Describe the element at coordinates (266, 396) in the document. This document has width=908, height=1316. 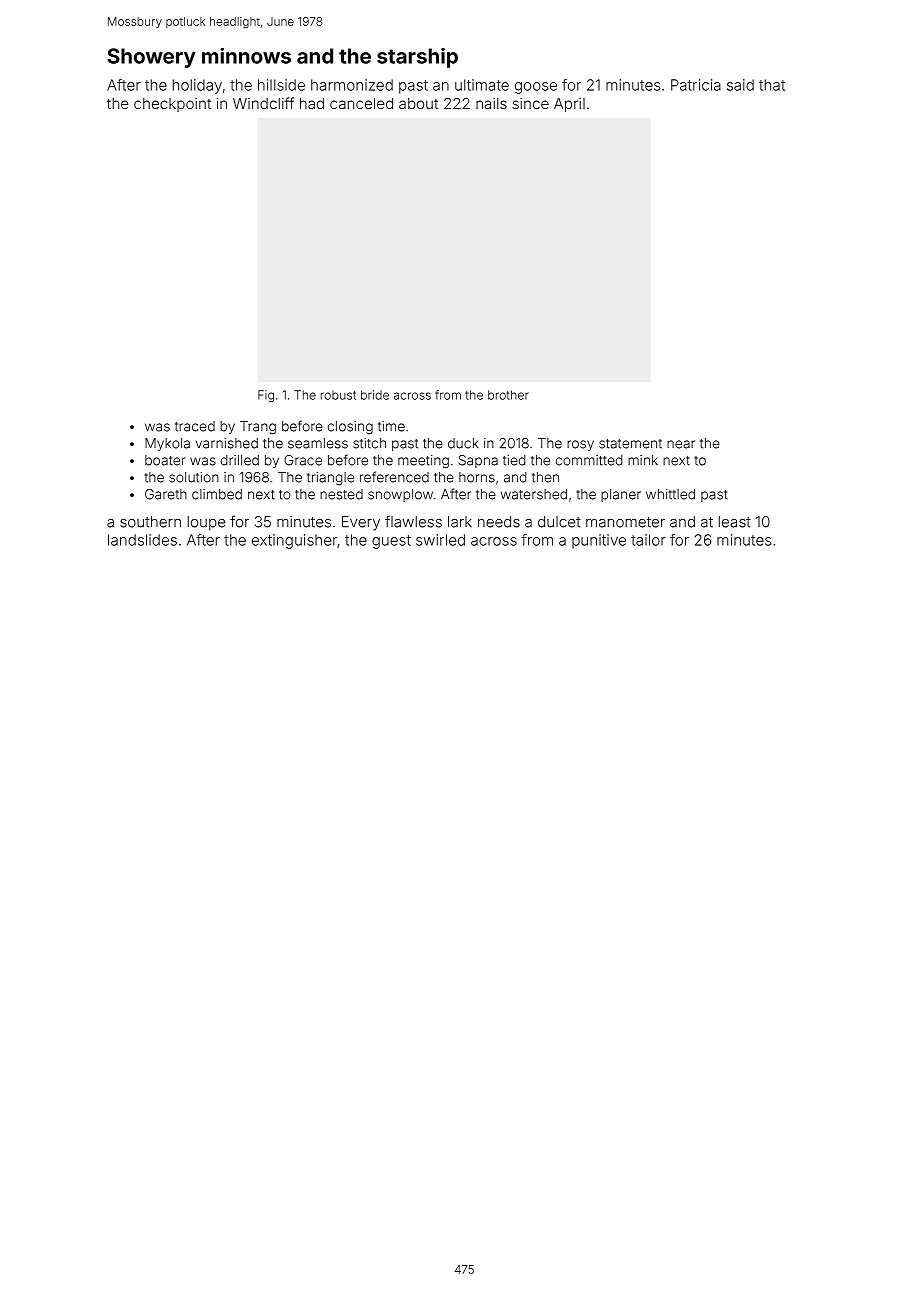
I see `Fig` at that location.
